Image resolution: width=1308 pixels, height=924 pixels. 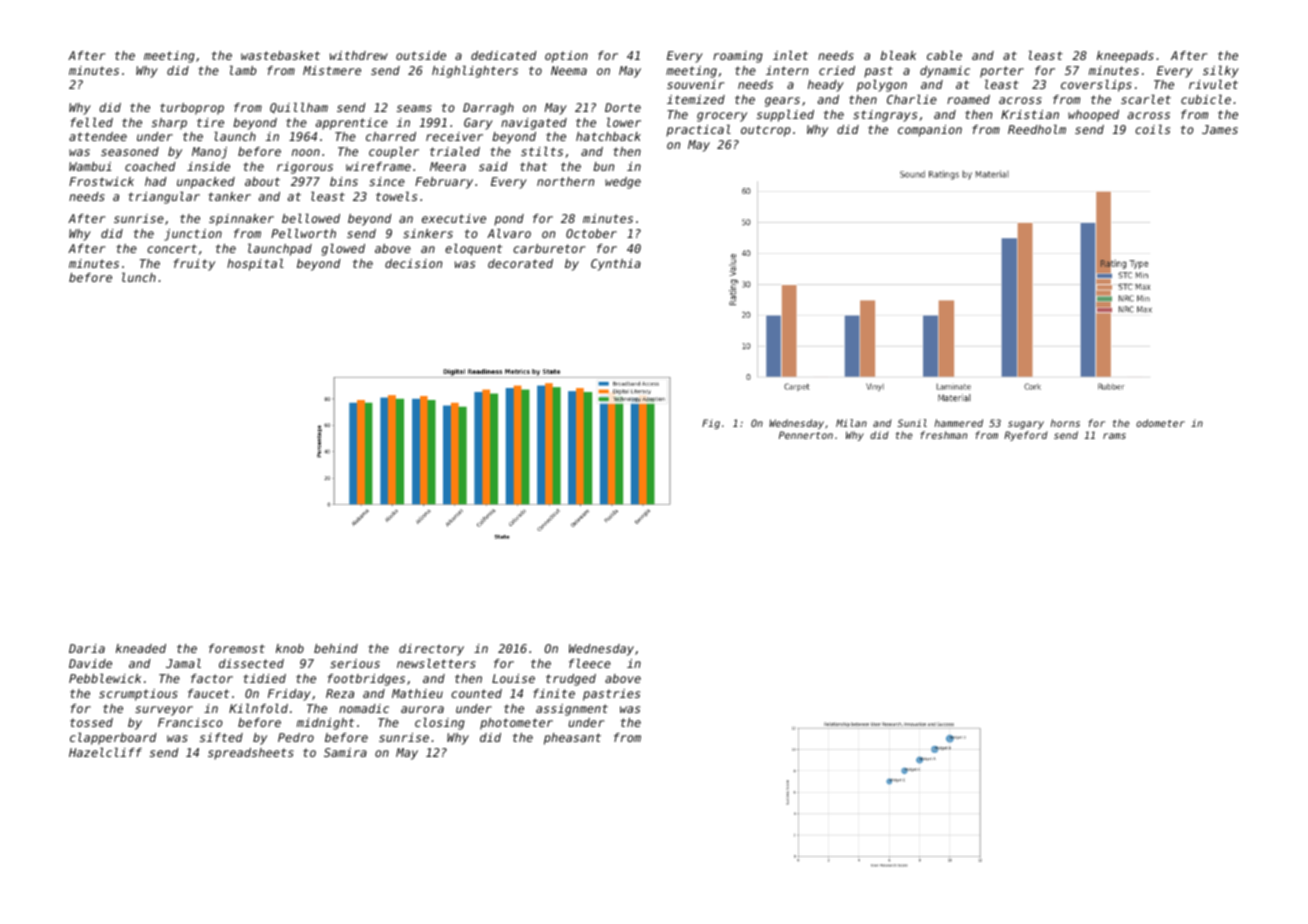 What do you see at coordinates (572, 739) in the document?
I see `pheasant` at bounding box center [572, 739].
